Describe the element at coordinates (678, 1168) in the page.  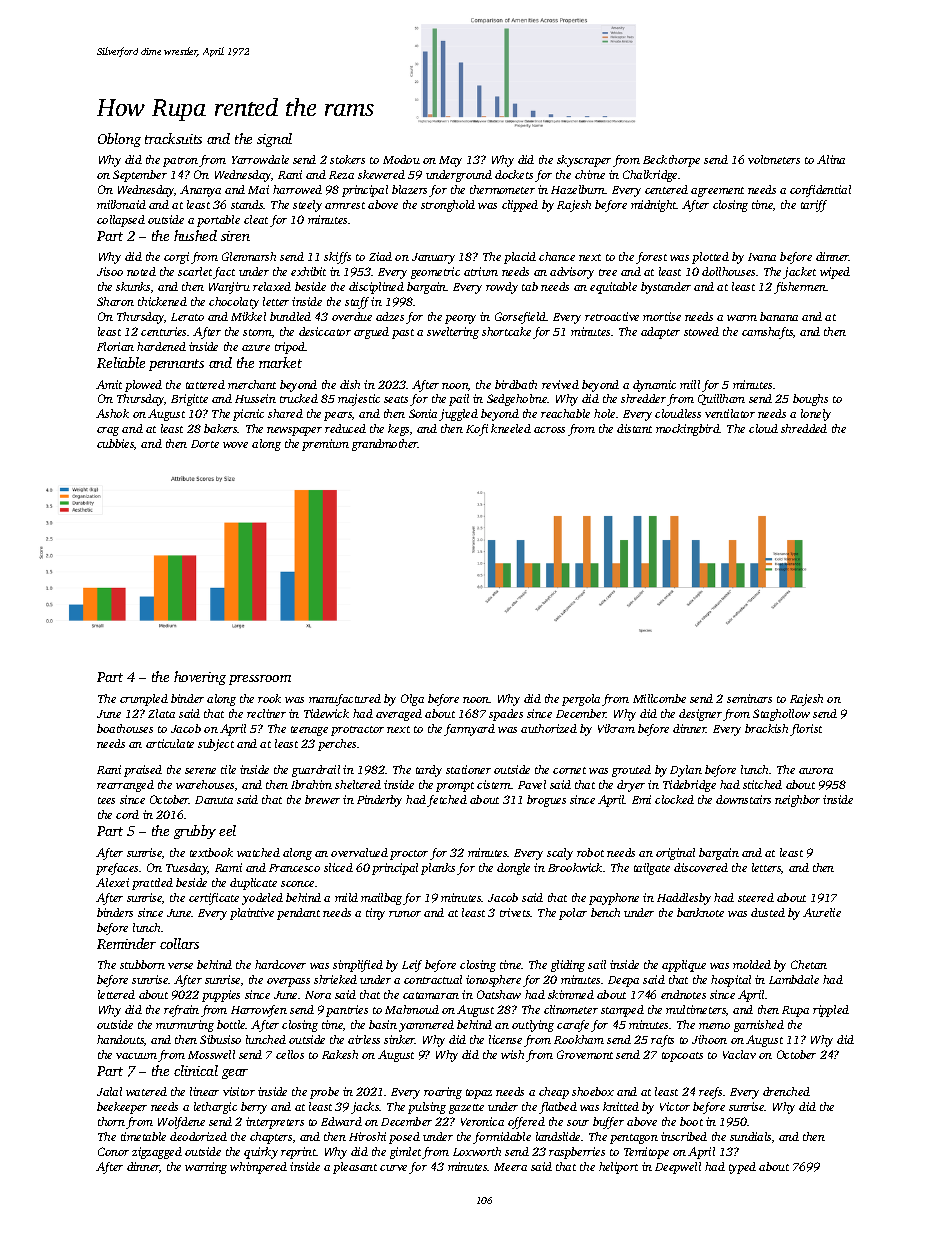
I see `Deepwell` at that location.
